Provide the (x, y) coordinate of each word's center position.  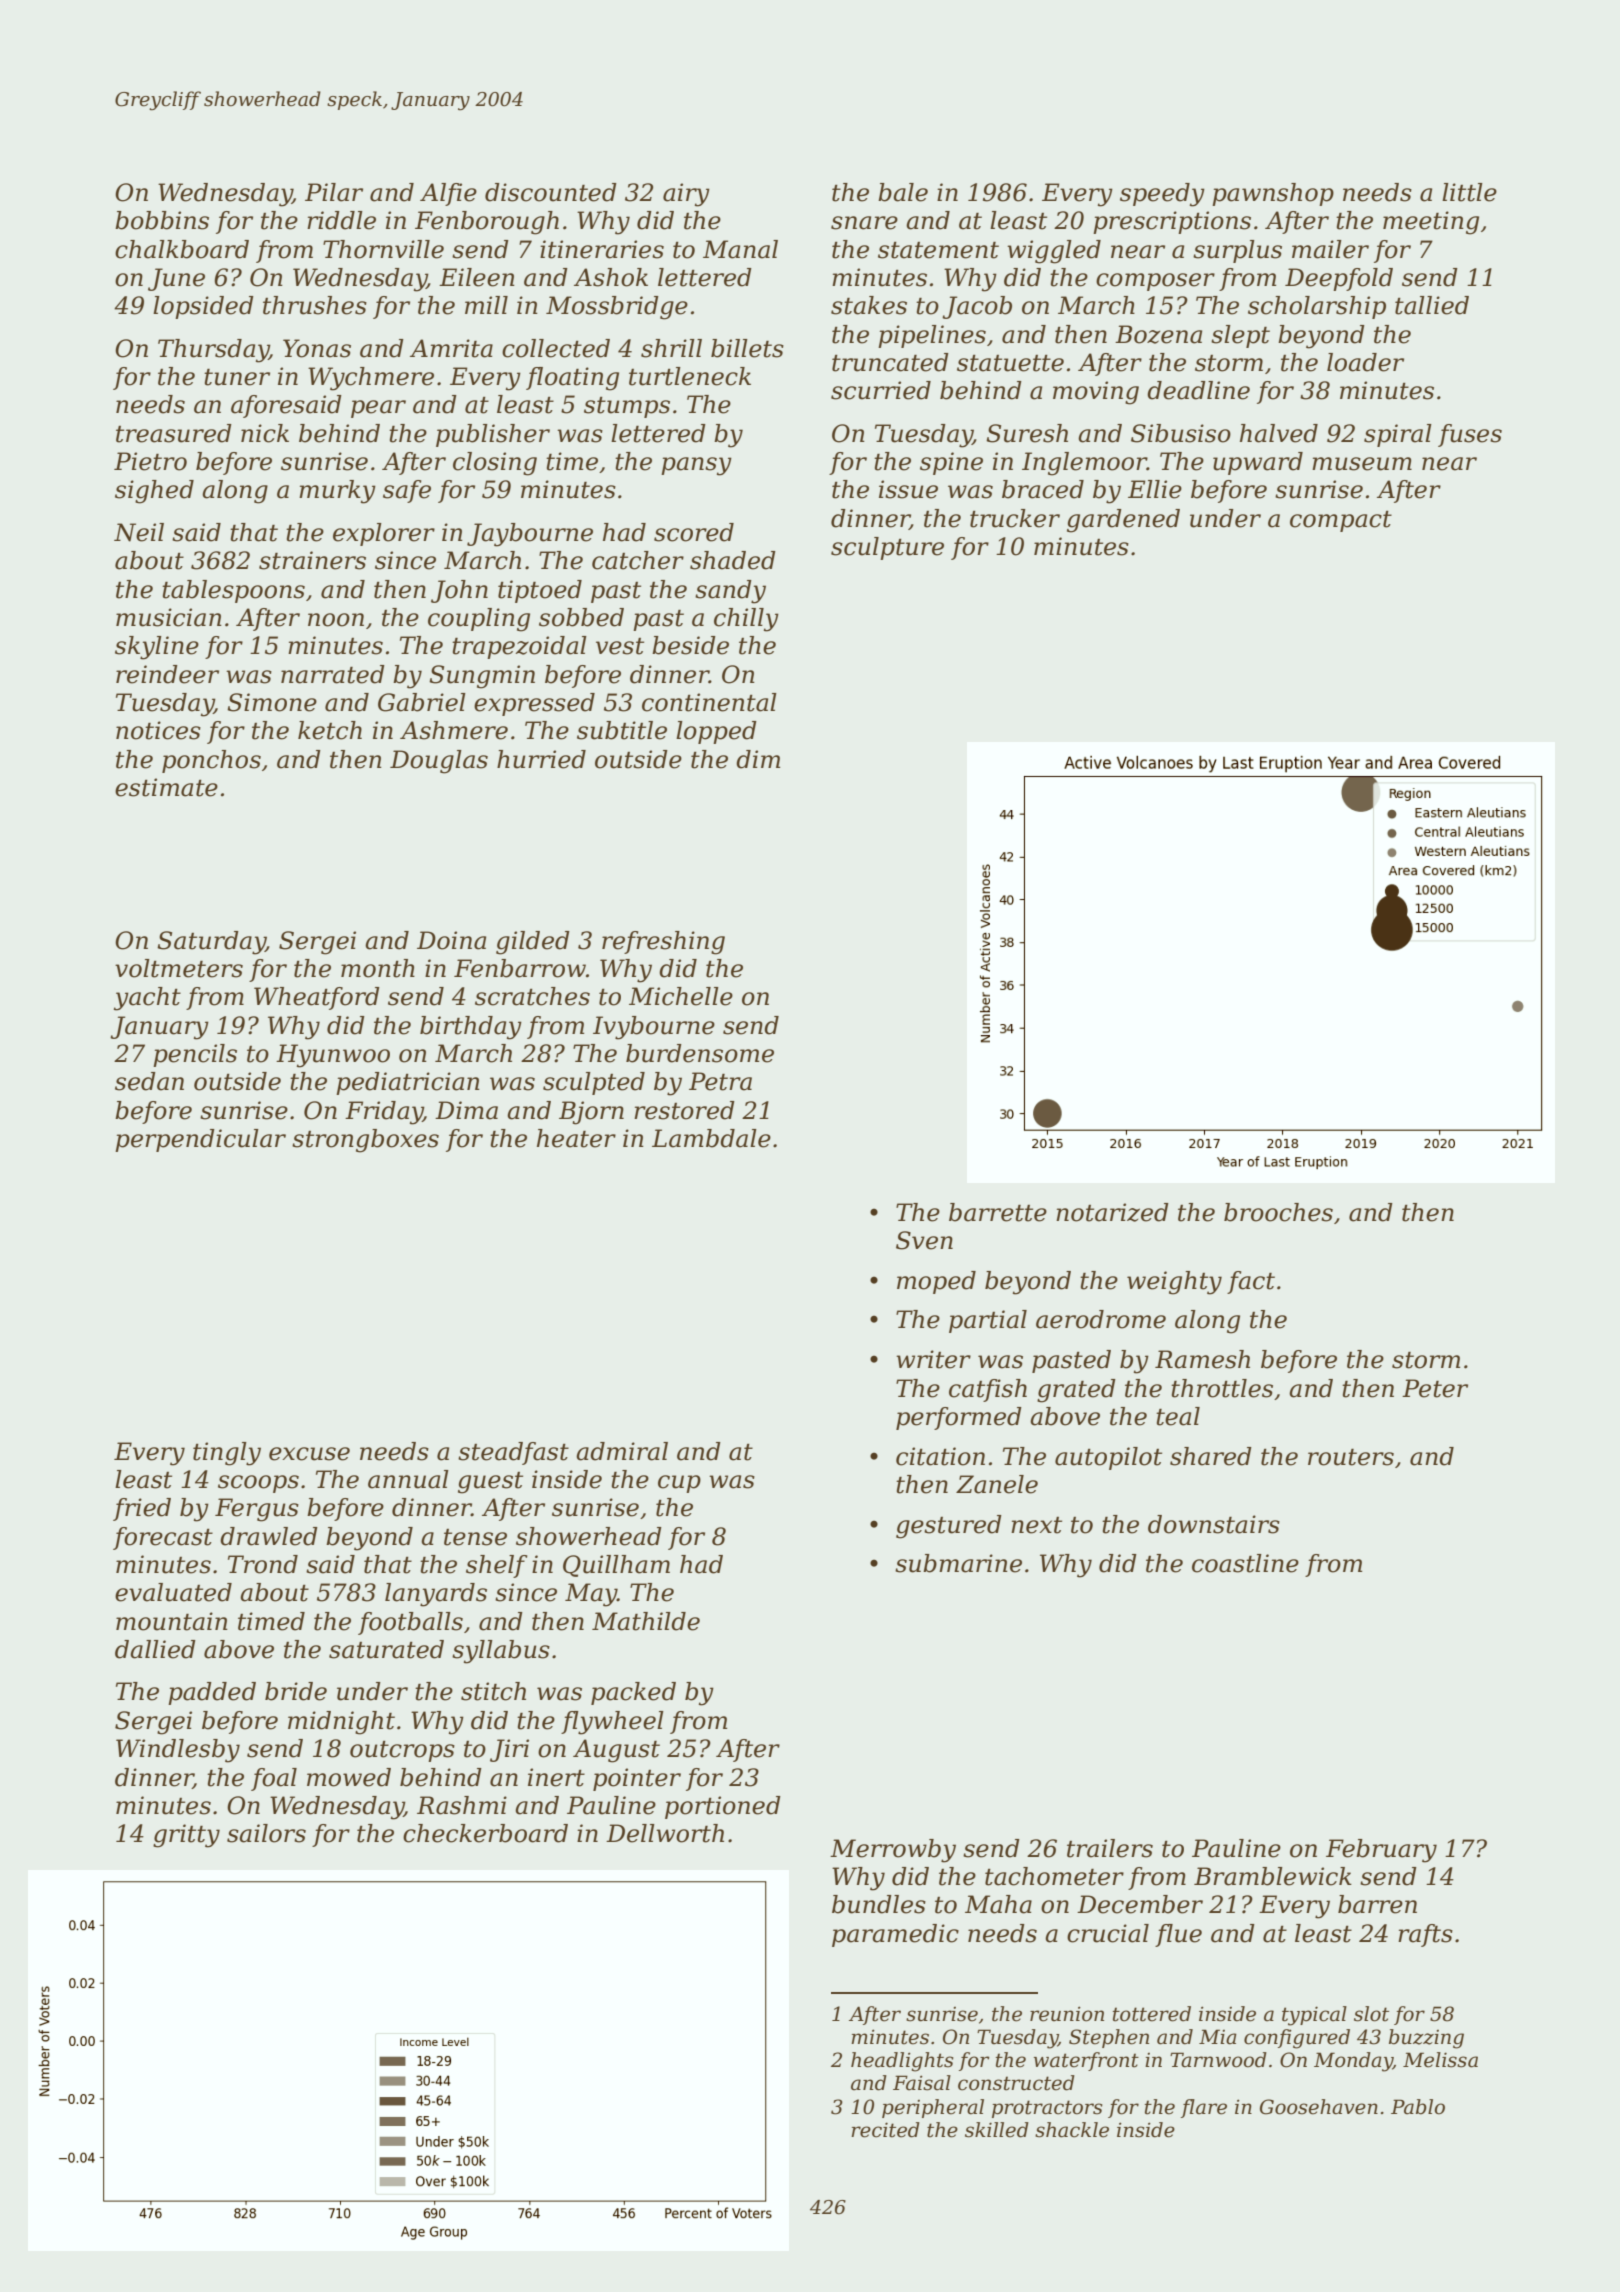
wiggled (1054, 252)
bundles (879, 1904)
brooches (1278, 1212)
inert (556, 1777)
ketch (330, 730)
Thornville (383, 249)
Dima (466, 1110)
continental (709, 702)
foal (274, 1779)
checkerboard (485, 1833)
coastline (1245, 1563)
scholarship (1317, 307)
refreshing (663, 943)
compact (1341, 521)
